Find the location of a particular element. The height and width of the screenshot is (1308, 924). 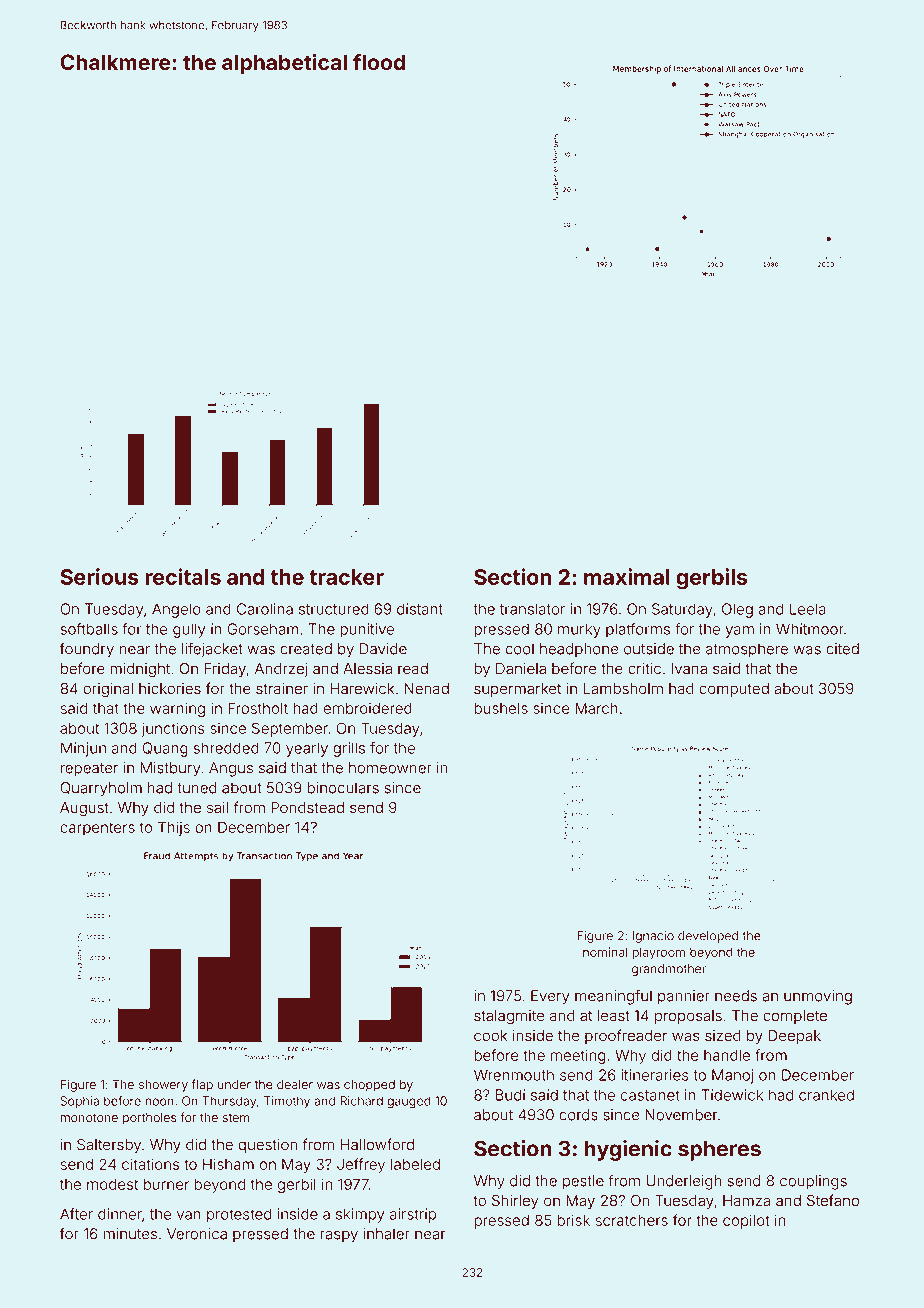

Stefano is located at coordinates (833, 1200).
